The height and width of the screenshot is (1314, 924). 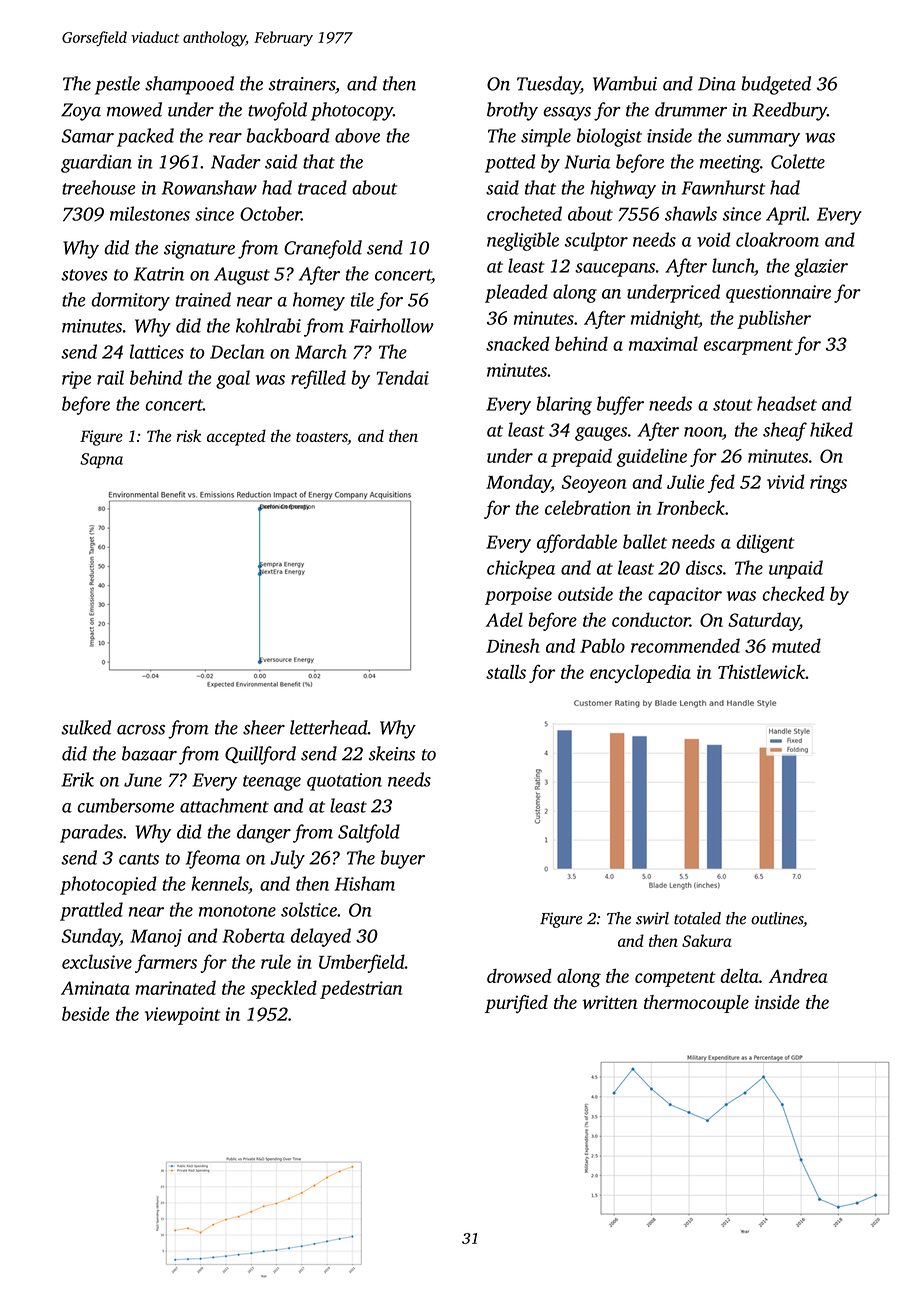 What do you see at coordinates (506, 671) in the screenshot?
I see `stalls` at bounding box center [506, 671].
